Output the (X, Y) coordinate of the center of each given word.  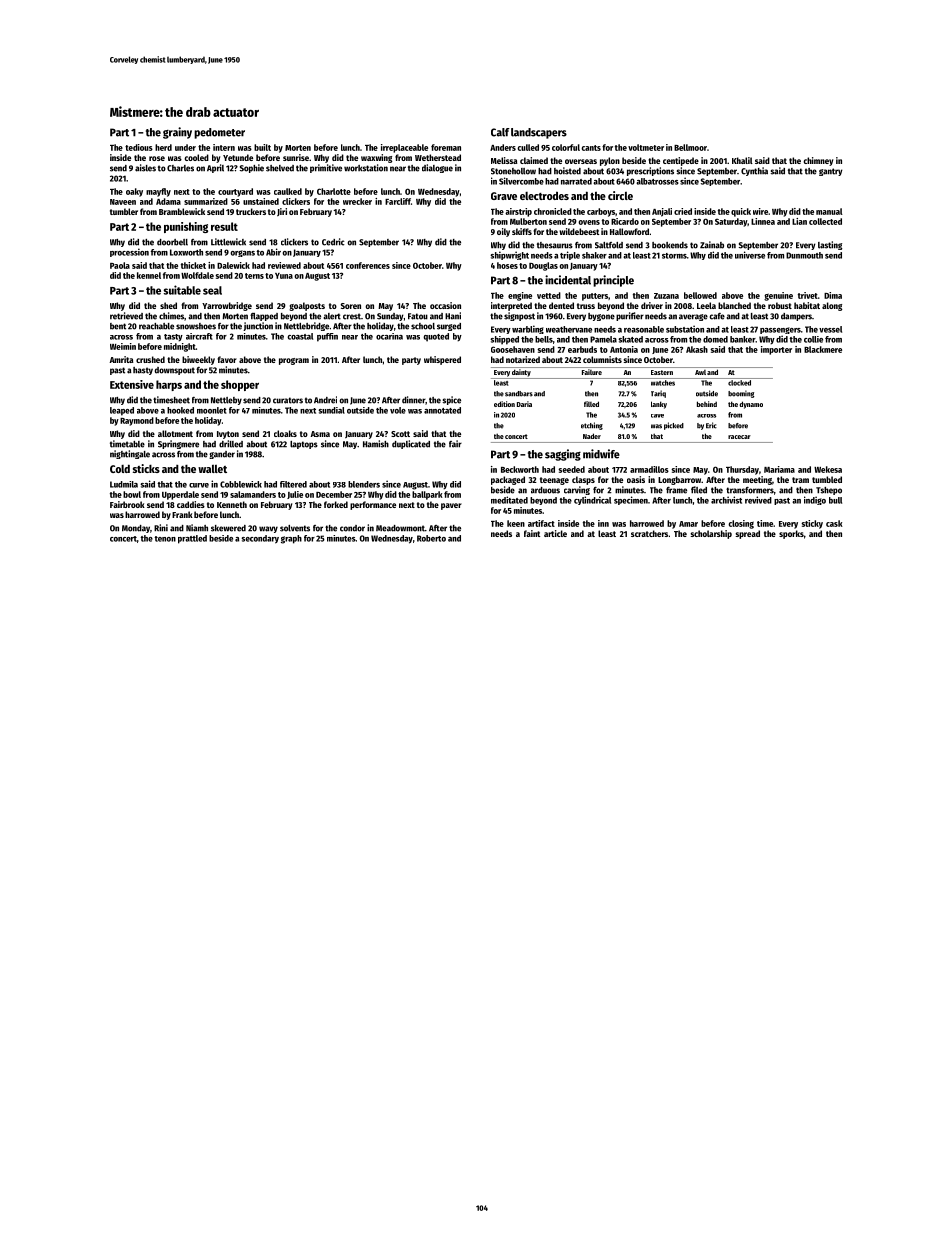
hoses (507, 265)
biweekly (198, 360)
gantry (831, 172)
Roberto (431, 538)
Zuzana (666, 296)
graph (291, 539)
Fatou (418, 316)
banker (742, 339)
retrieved (126, 316)
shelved (280, 168)
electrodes (544, 195)
